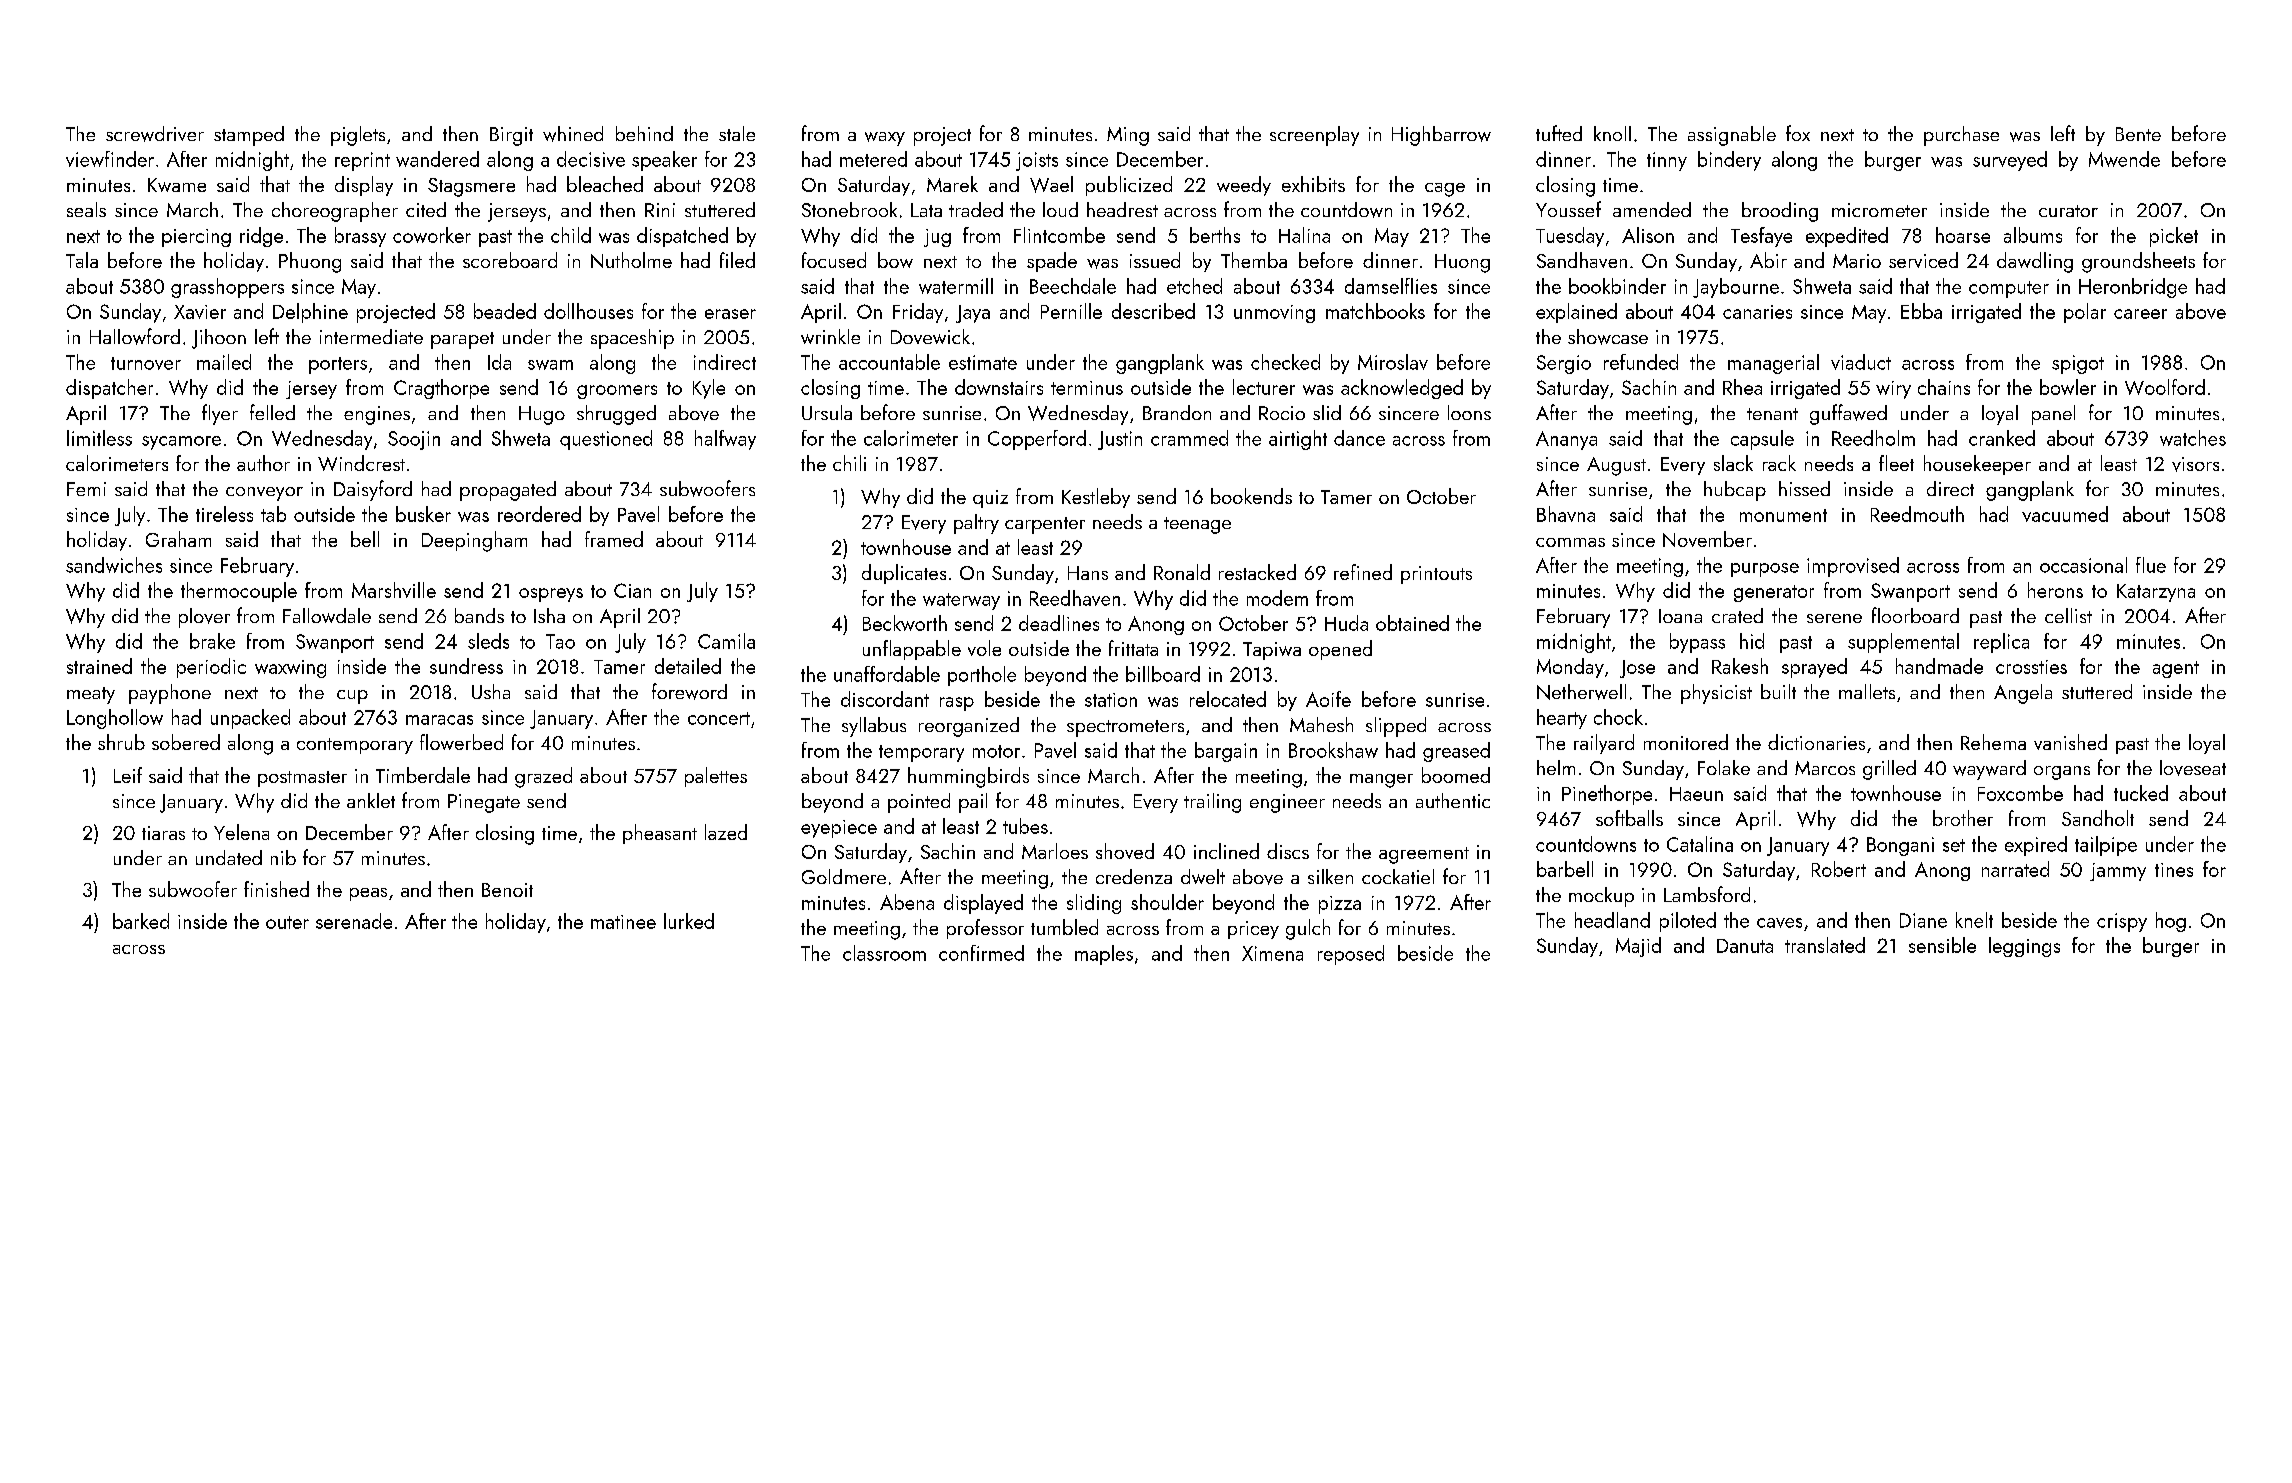 The width and height of the screenshot is (2292, 1483). What do you see at coordinates (155, 134) in the screenshot?
I see `screwdriver` at bounding box center [155, 134].
